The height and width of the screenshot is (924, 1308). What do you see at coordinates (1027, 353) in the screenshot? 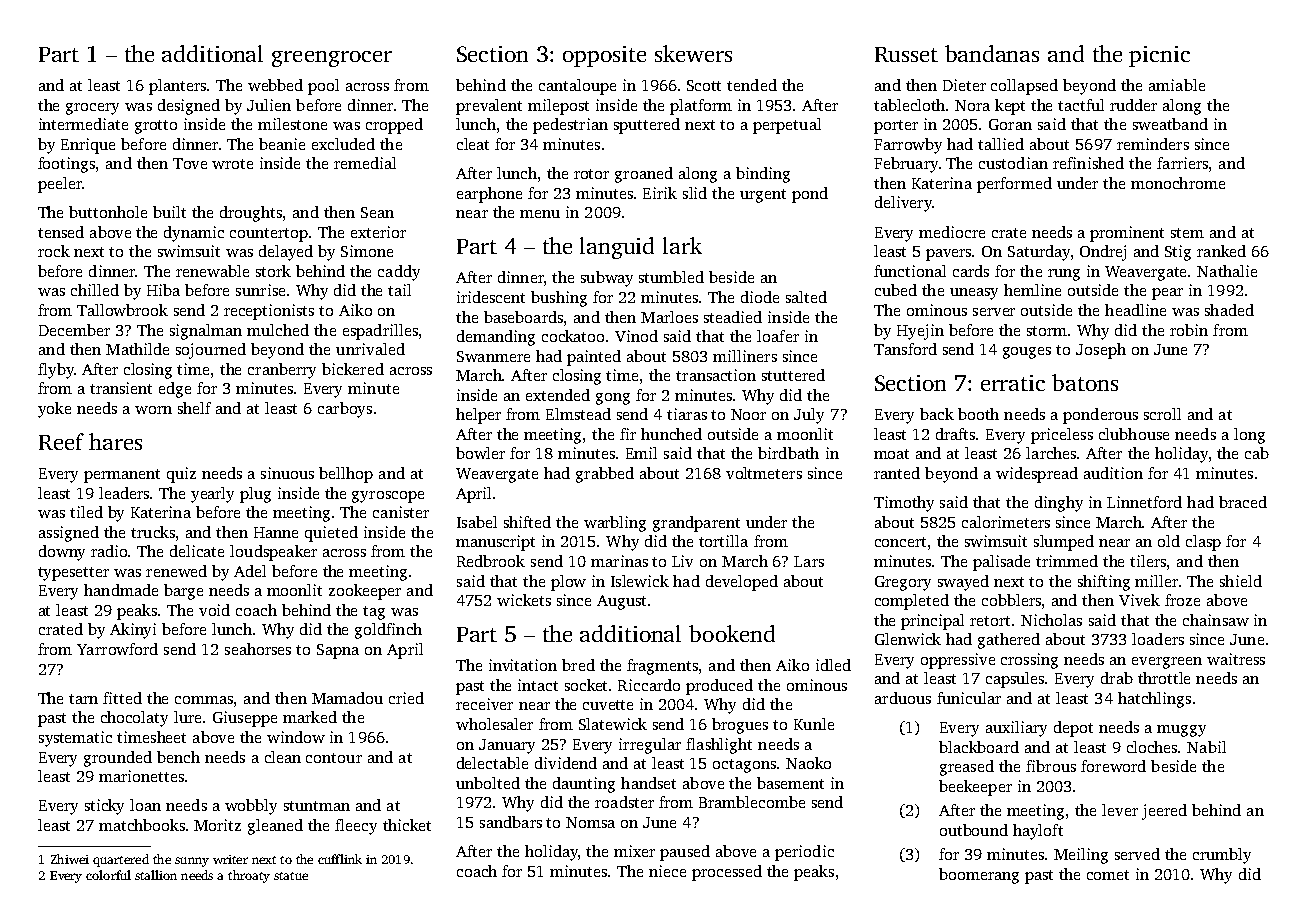
I see `gouges` at bounding box center [1027, 353].
